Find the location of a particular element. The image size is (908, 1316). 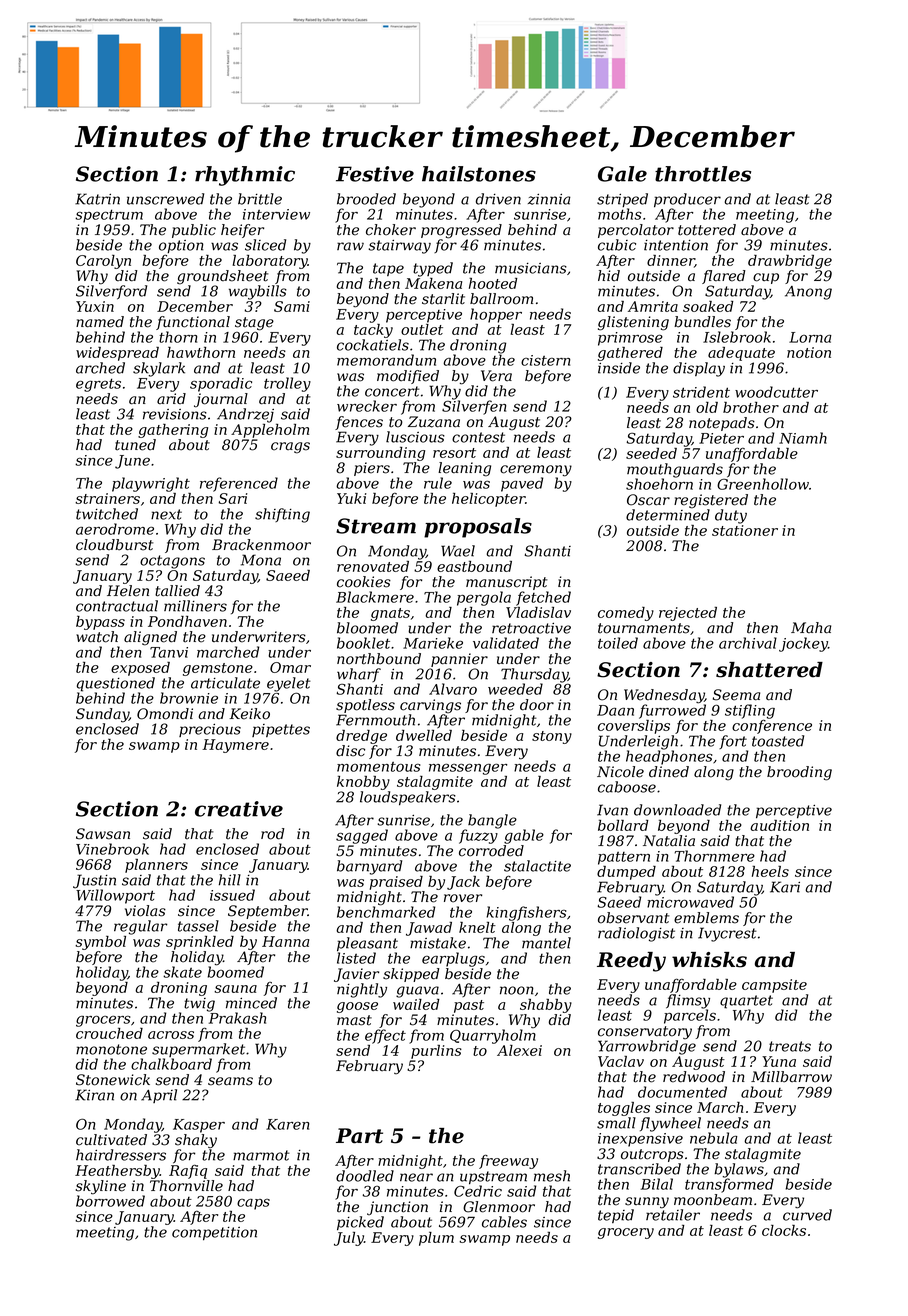

toiled is located at coordinates (618, 643).
